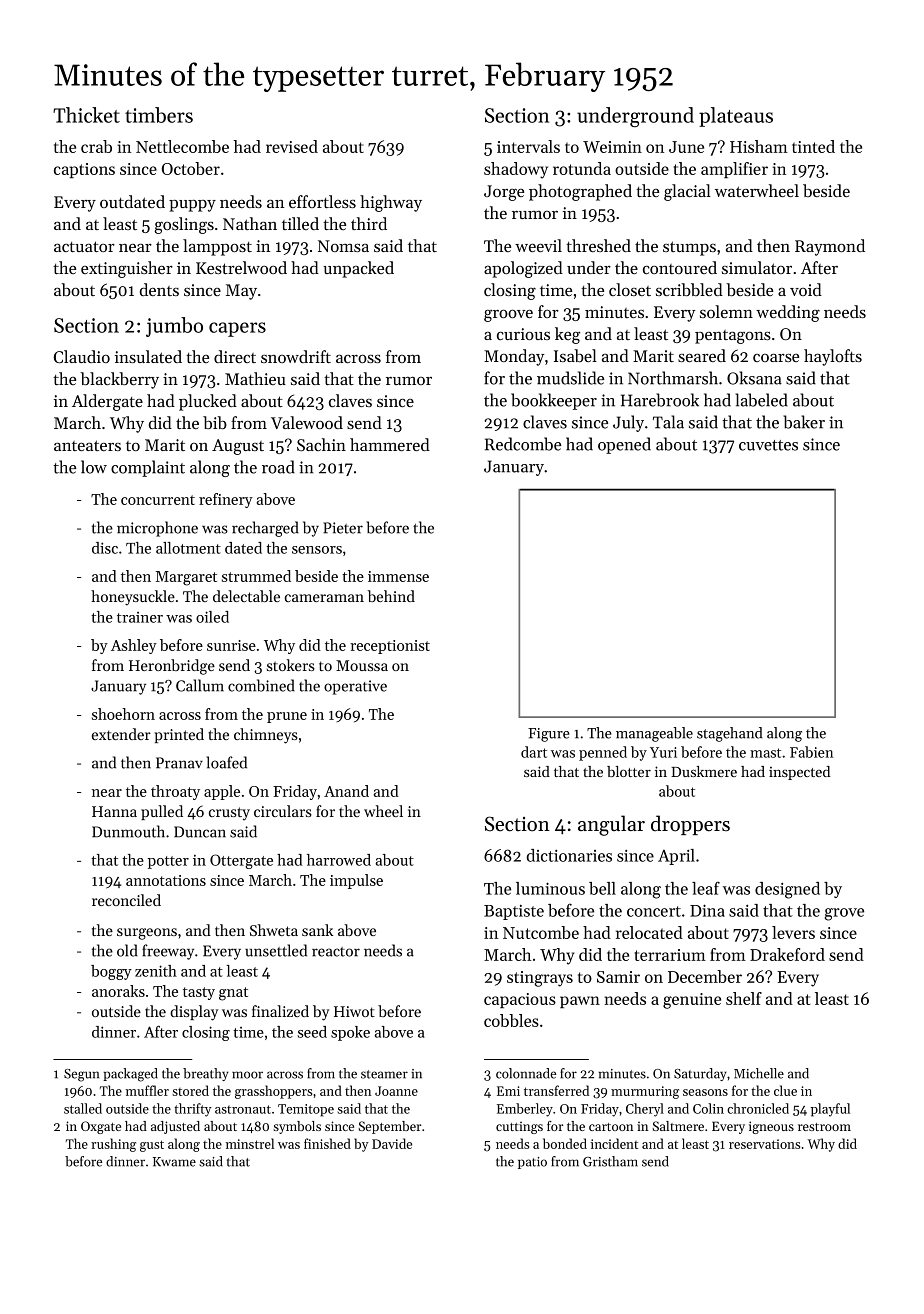  Describe the element at coordinates (541, 932) in the screenshot. I see `Nutcombe` at that location.
